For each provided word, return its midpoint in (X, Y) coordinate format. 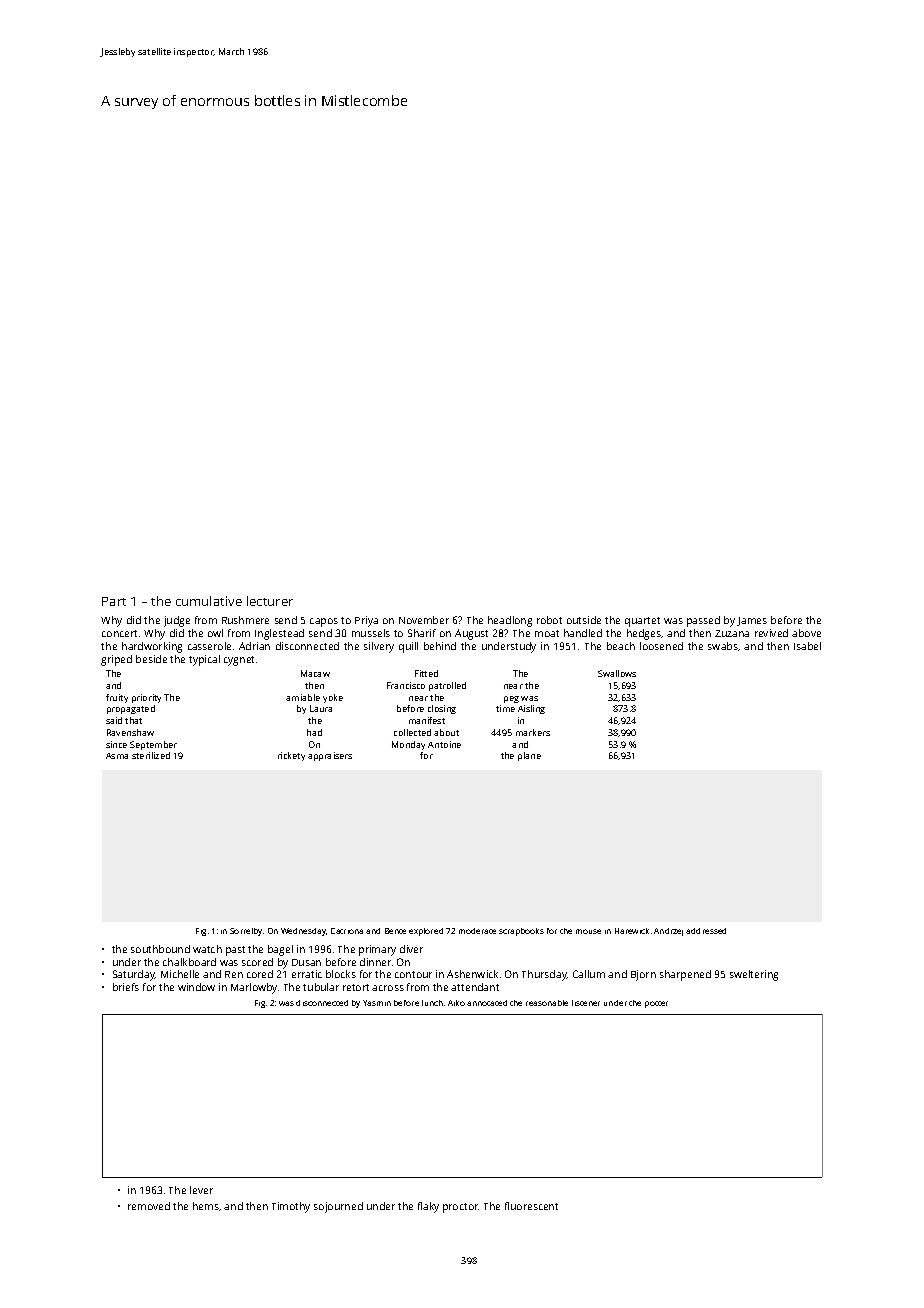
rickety (291, 756)
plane (529, 756)
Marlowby (254, 988)
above (806, 633)
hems (206, 1206)
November (424, 620)
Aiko (456, 1003)
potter (656, 1004)
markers (533, 732)
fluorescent (531, 1206)
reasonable (547, 1003)
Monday (408, 745)
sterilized (151, 755)
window (196, 987)
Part (114, 601)
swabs (723, 646)
